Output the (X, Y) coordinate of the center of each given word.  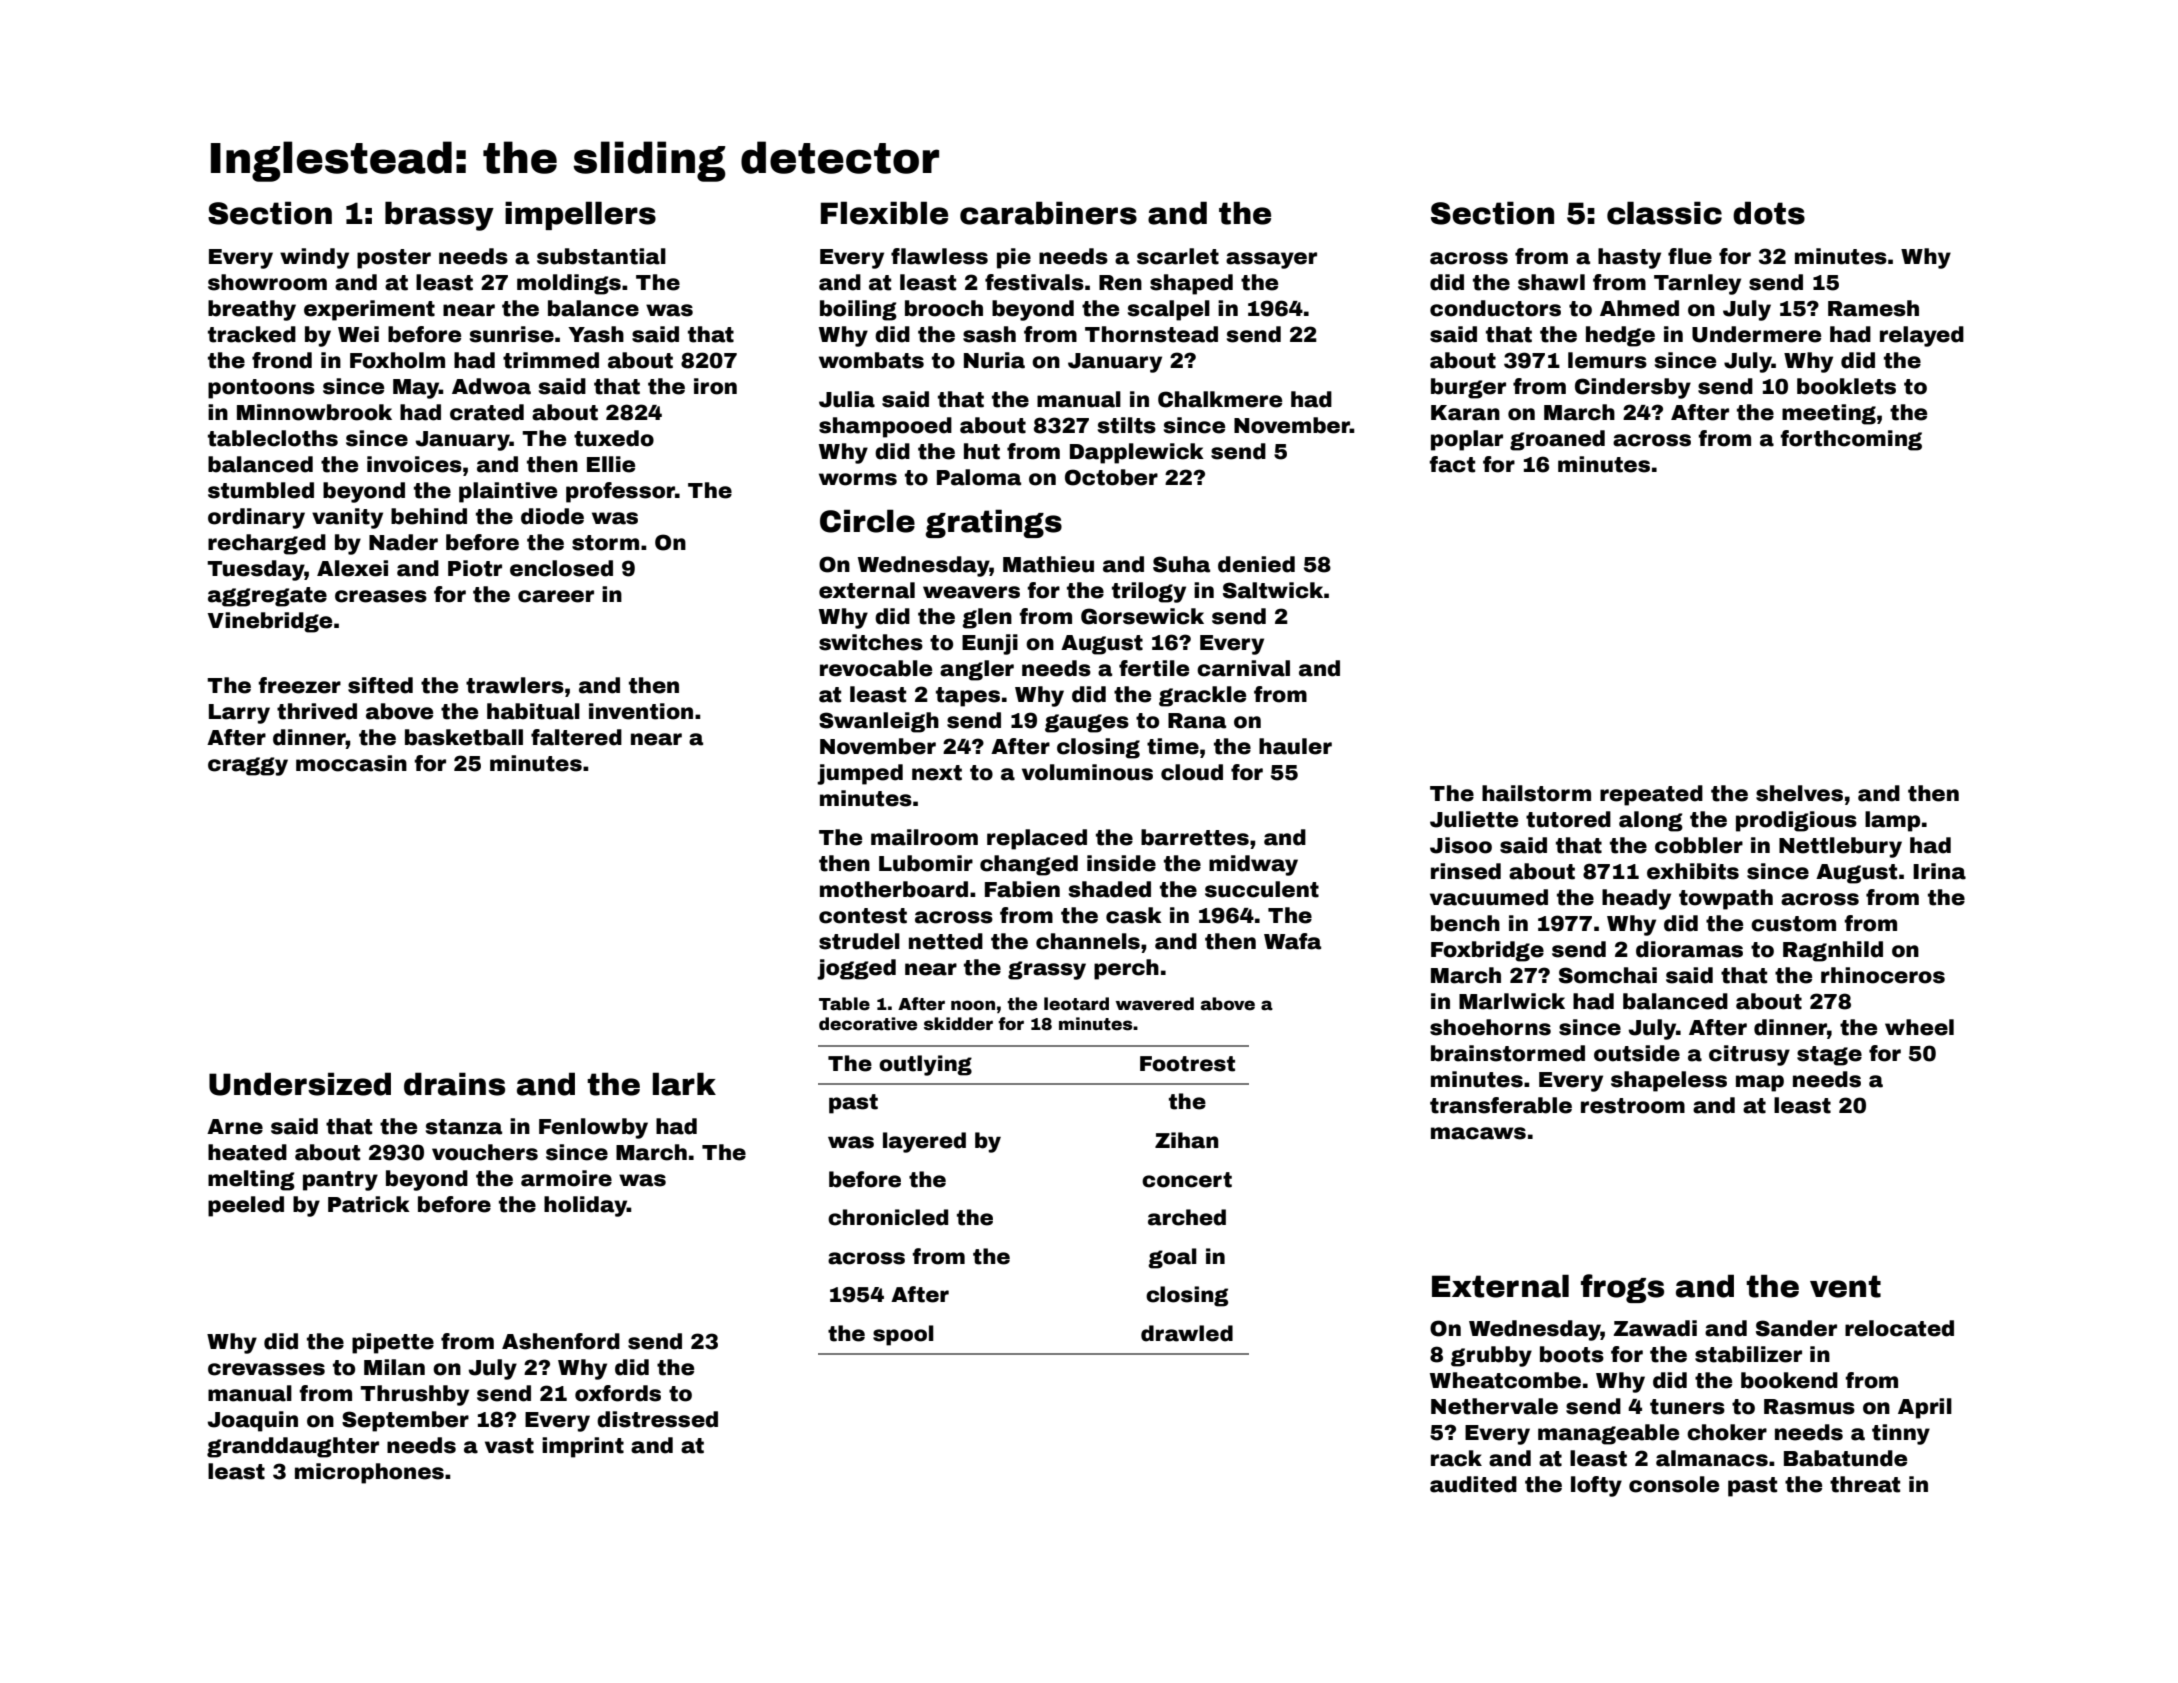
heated (247, 1152)
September (405, 1421)
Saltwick (1273, 590)
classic (1664, 213)
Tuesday (256, 570)
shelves (1799, 793)
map (1760, 1083)
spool (903, 1335)
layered (924, 1142)
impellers (580, 215)
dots (1769, 213)
